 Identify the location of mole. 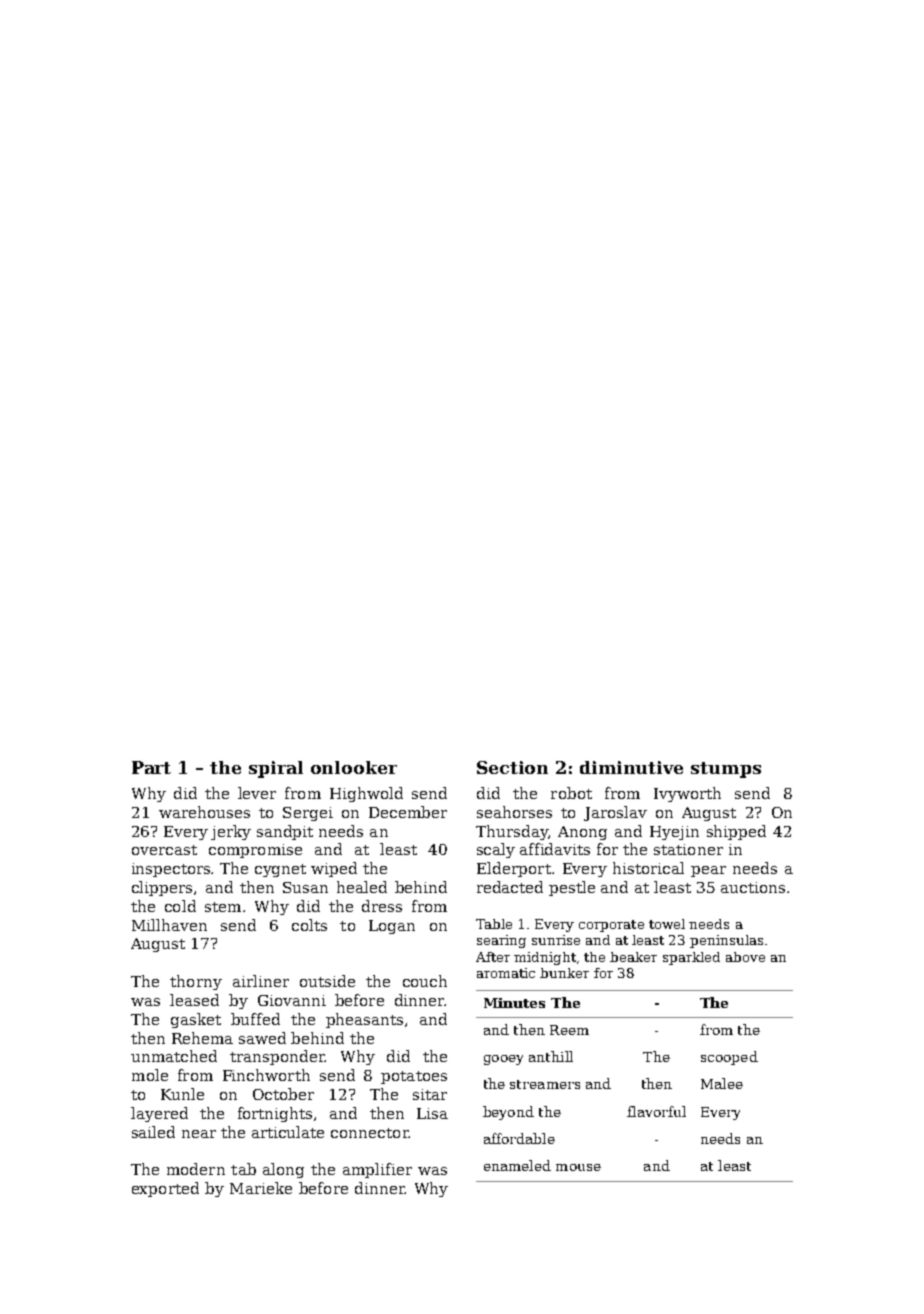
(150, 1075).
